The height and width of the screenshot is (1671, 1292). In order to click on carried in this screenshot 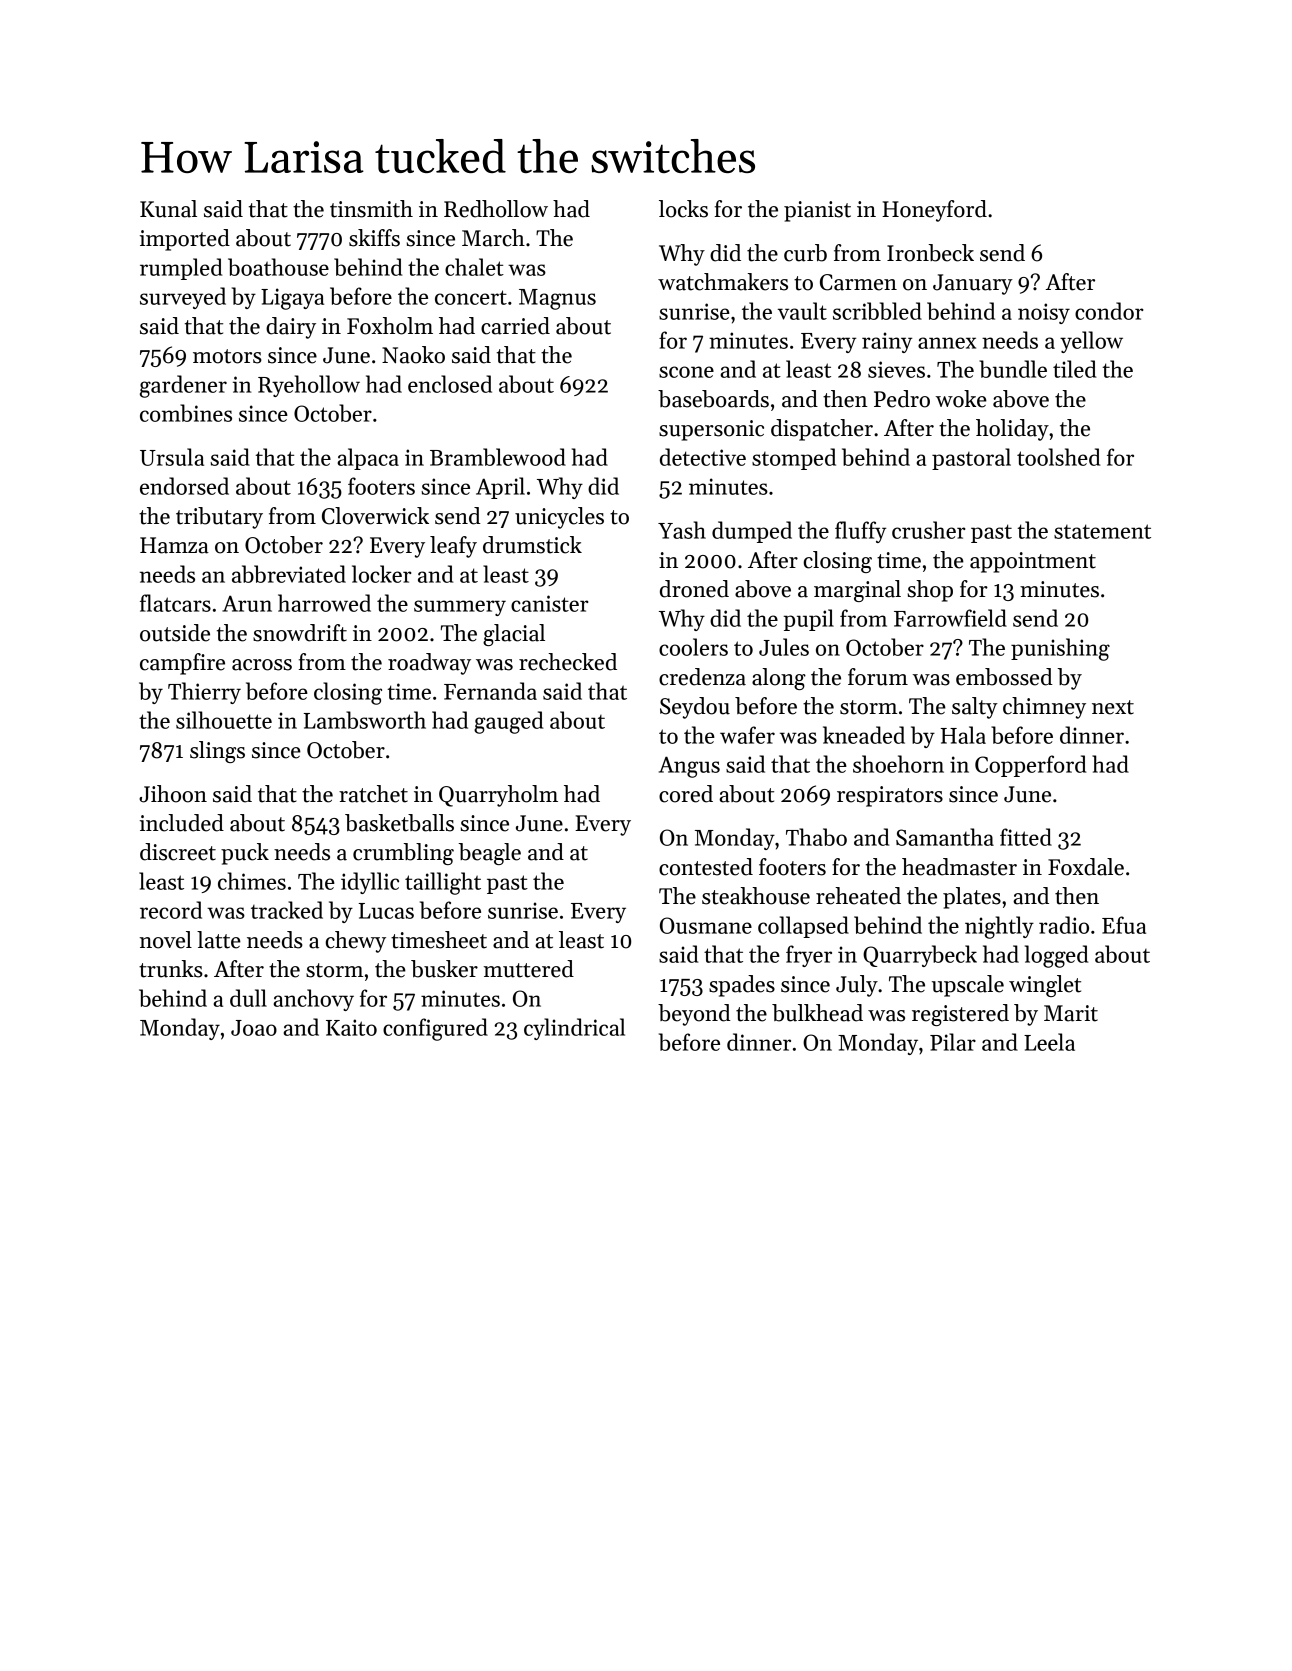, I will do `click(515, 326)`.
